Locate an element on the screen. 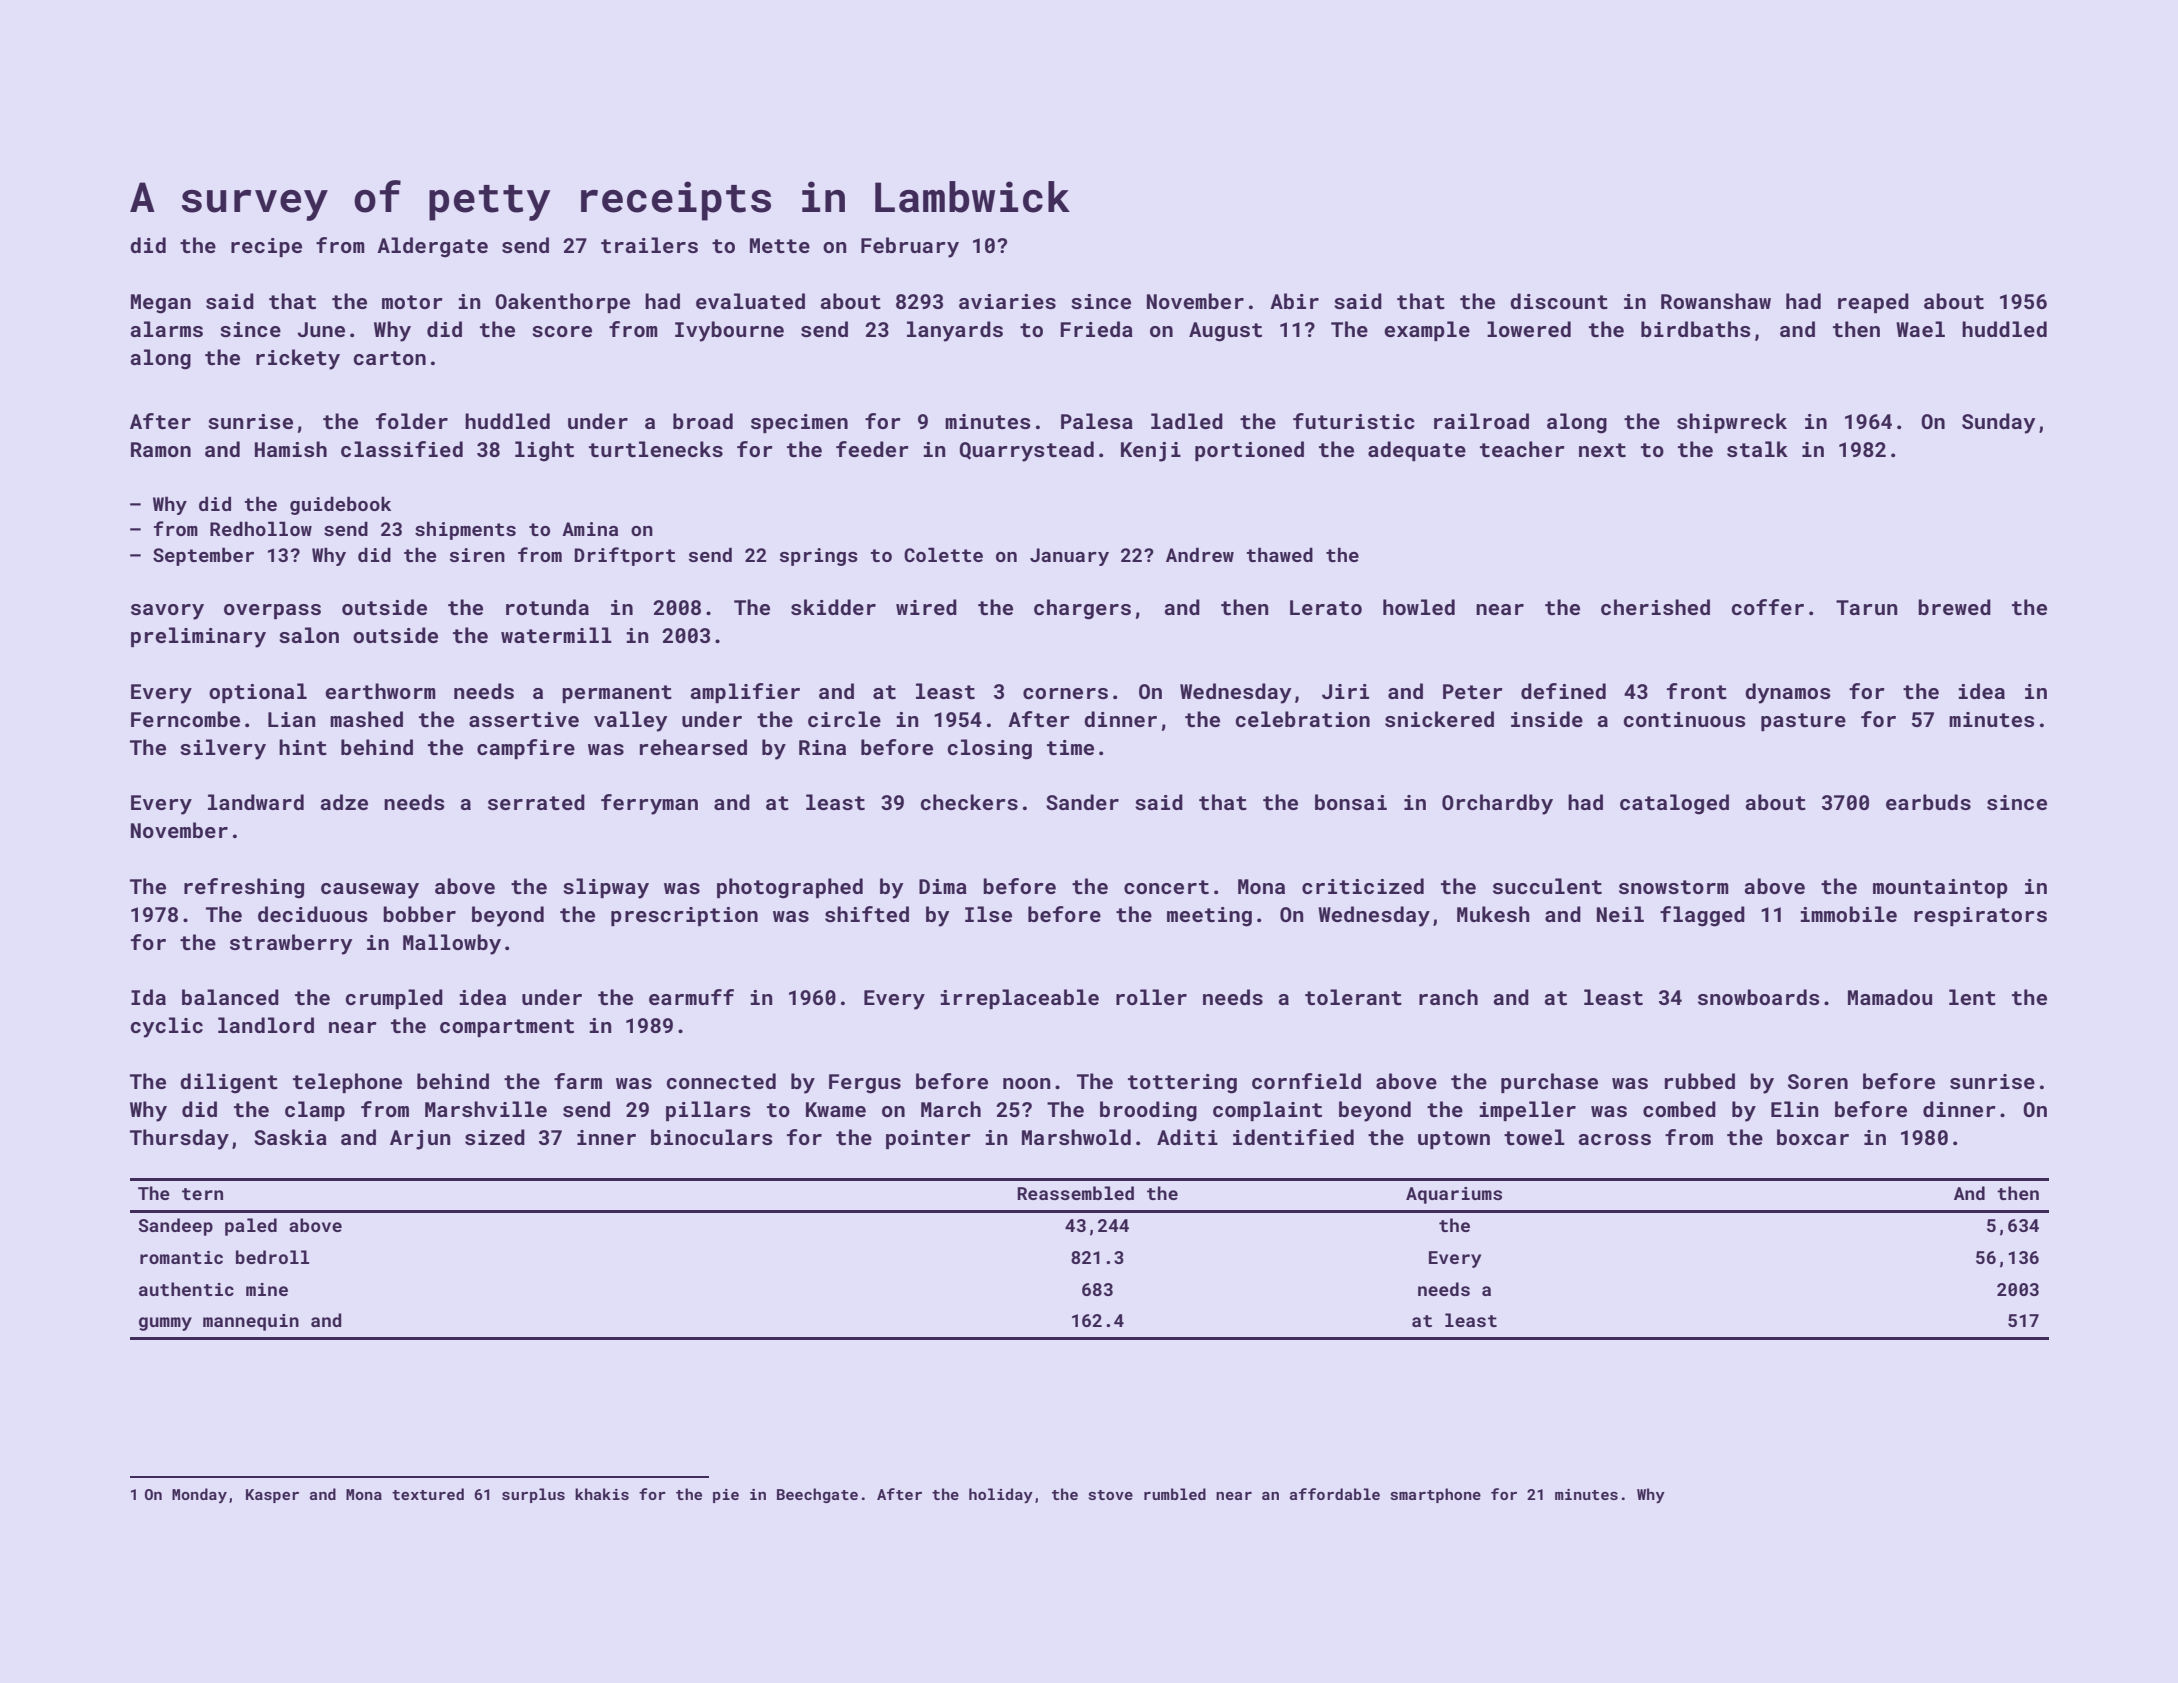 The width and height of the screenshot is (2178, 1683). cherished is located at coordinates (1655, 607).
